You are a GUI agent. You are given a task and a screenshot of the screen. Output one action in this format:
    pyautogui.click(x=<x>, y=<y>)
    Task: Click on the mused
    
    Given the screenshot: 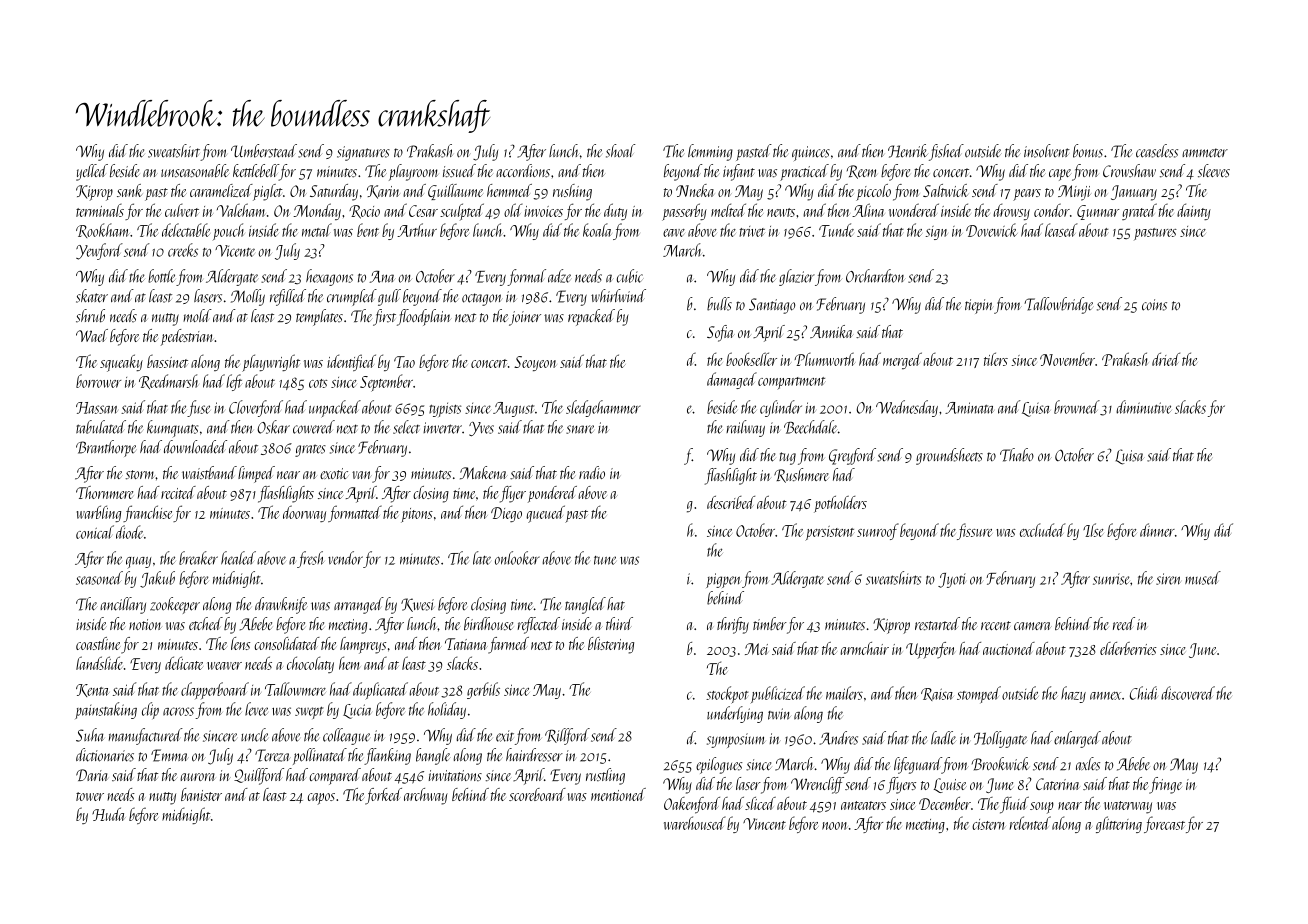 What is the action you would take?
    pyautogui.click(x=1203, y=578)
